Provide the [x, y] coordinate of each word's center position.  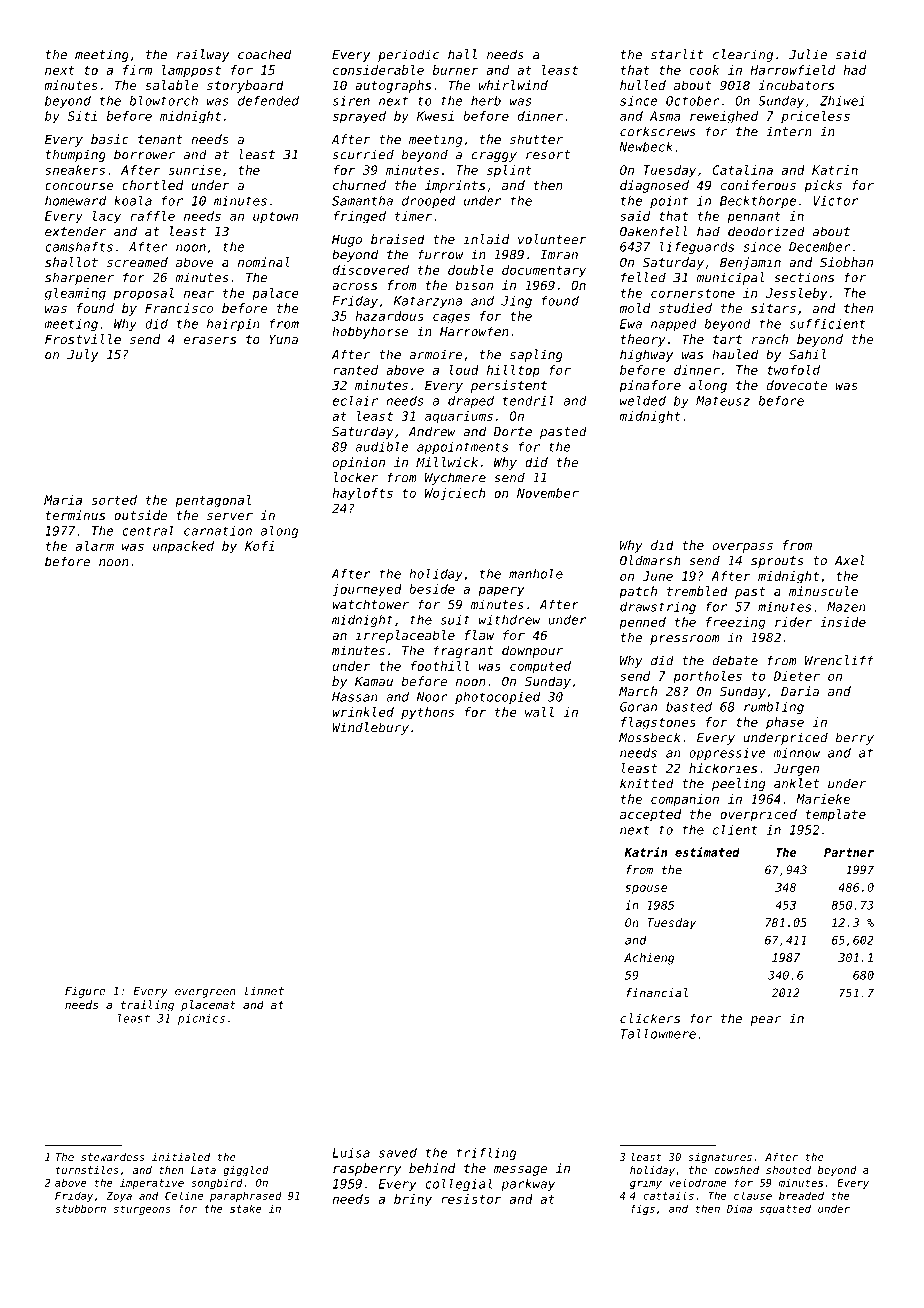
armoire [436, 354]
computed [540, 667]
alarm [95, 546]
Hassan [355, 697]
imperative [152, 1183]
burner [456, 70]
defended [268, 101]
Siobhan [846, 262]
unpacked [183, 547]
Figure [85, 992]
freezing [736, 623]
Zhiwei [842, 101]
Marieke [823, 799]
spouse [646, 889]
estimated [707, 852]
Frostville [83, 339]
